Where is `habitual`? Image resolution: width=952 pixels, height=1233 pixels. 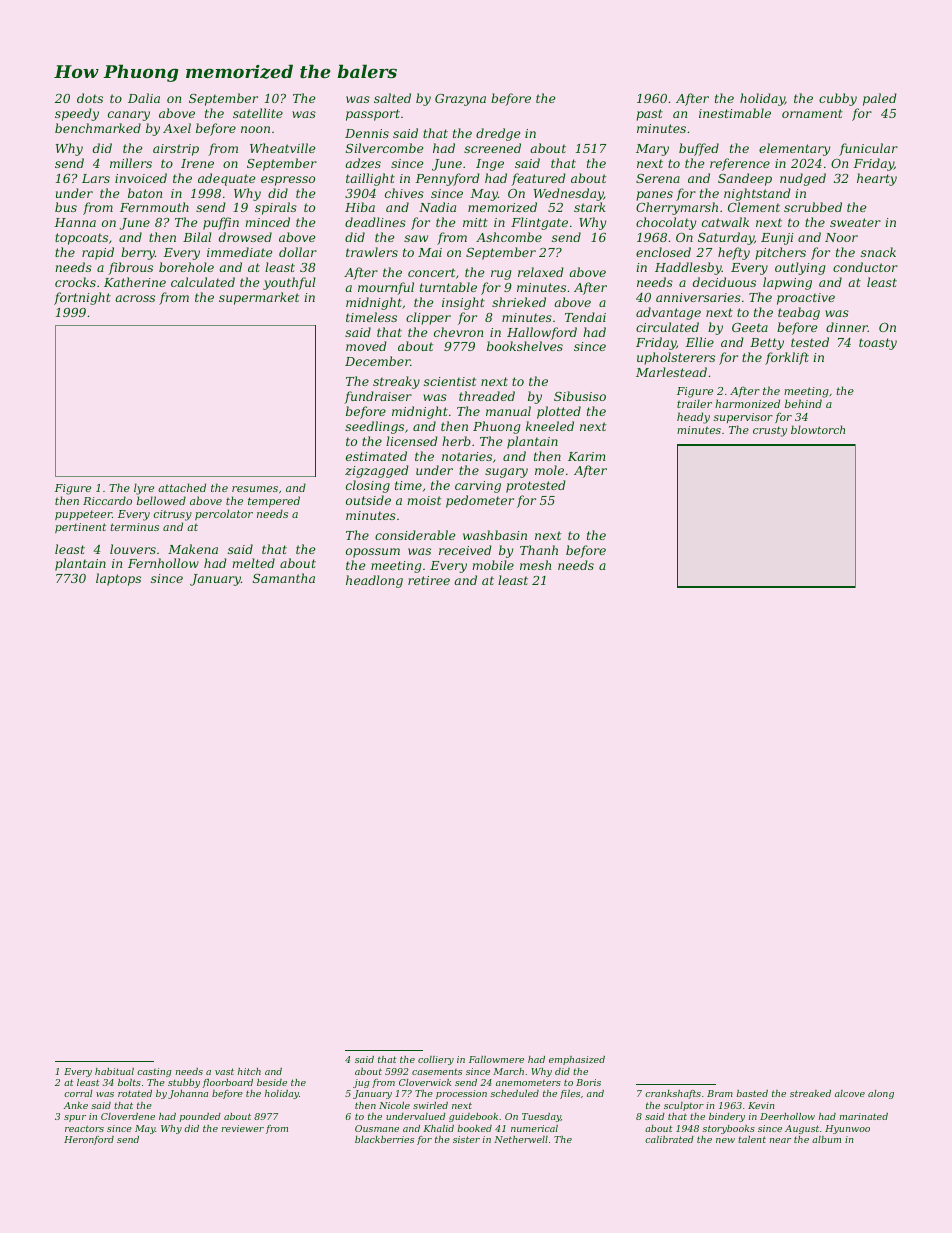
habitual is located at coordinates (114, 1071).
